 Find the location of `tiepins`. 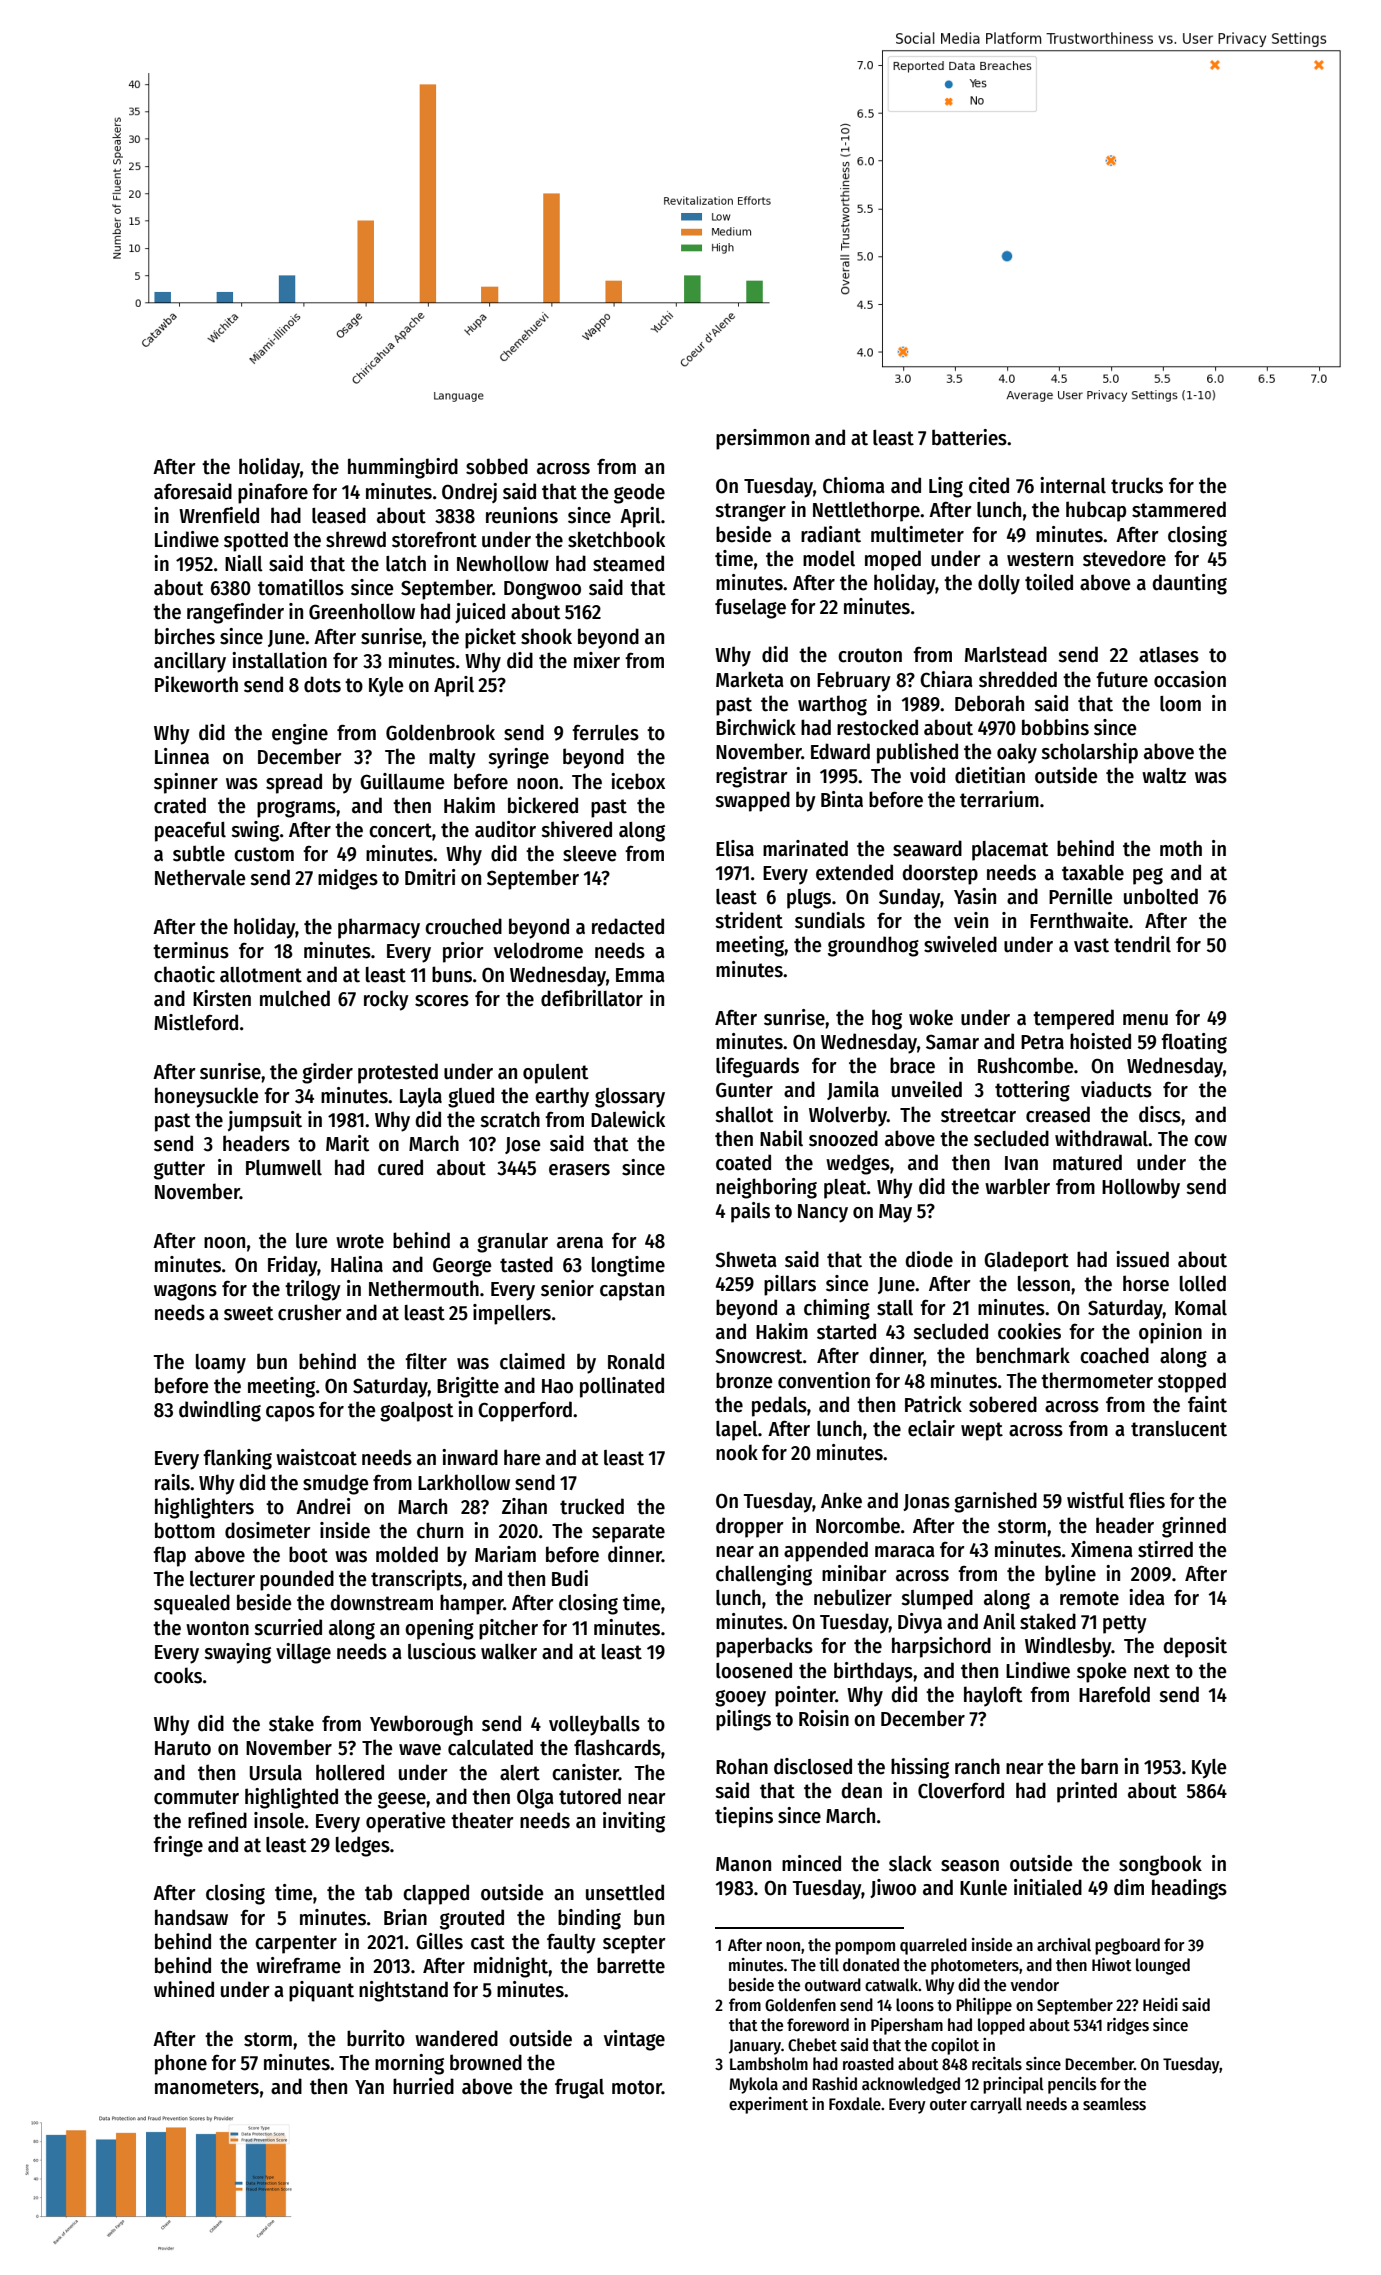

tiepins is located at coordinates (744, 1817).
